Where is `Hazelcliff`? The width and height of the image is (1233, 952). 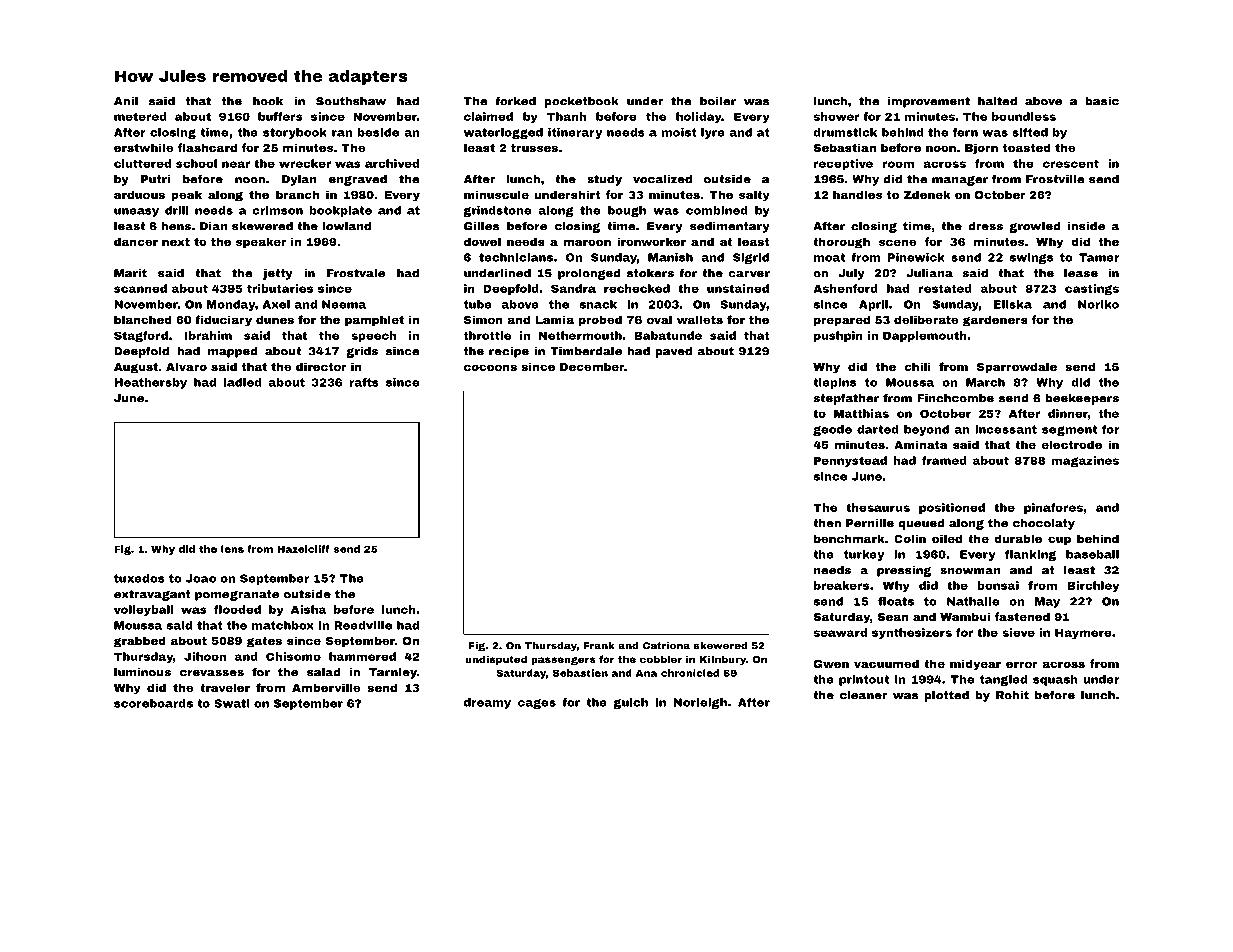 Hazelcliff is located at coordinates (303, 549).
